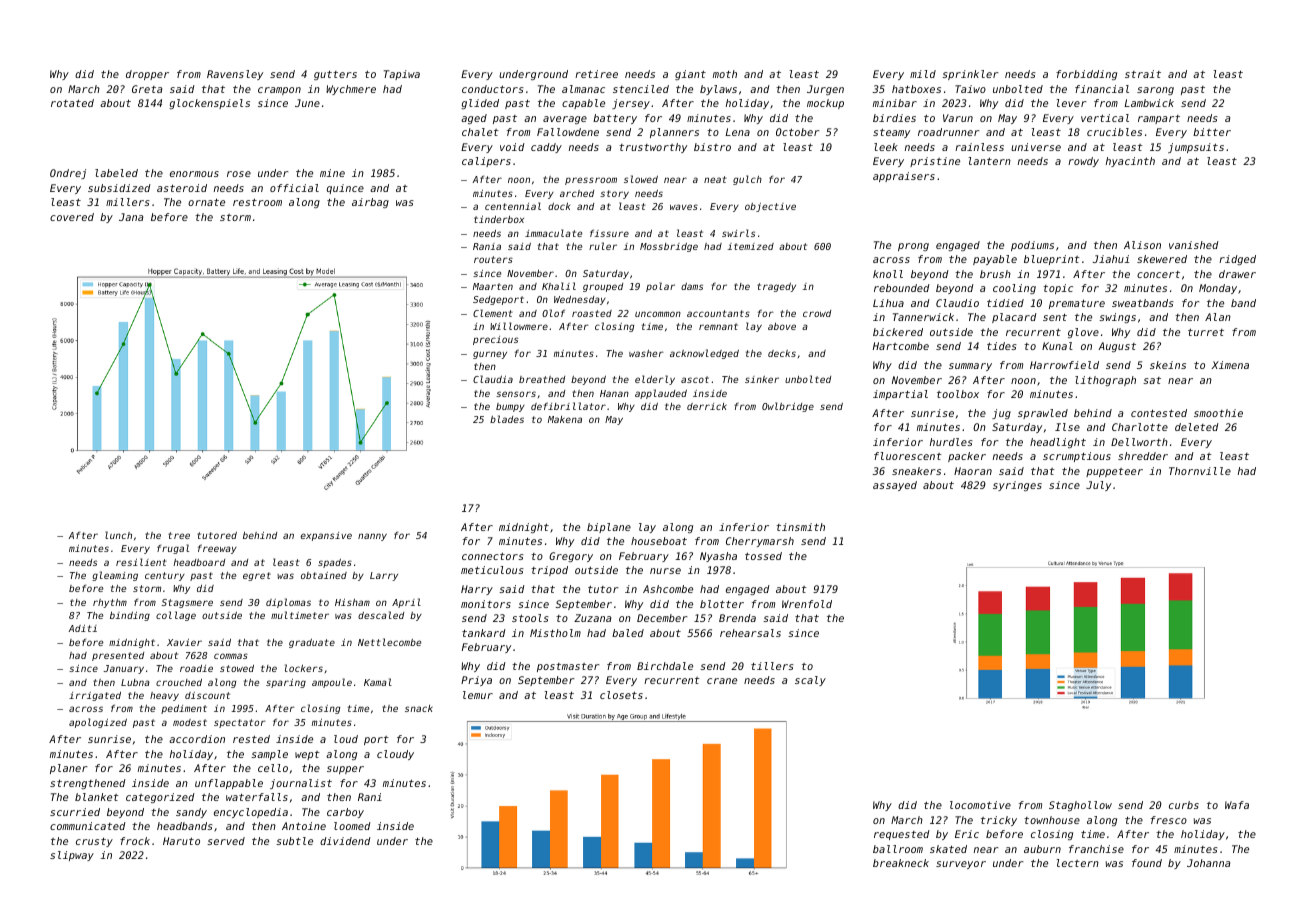  What do you see at coordinates (1194, 245) in the document?
I see `vanished` at bounding box center [1194, 245].
